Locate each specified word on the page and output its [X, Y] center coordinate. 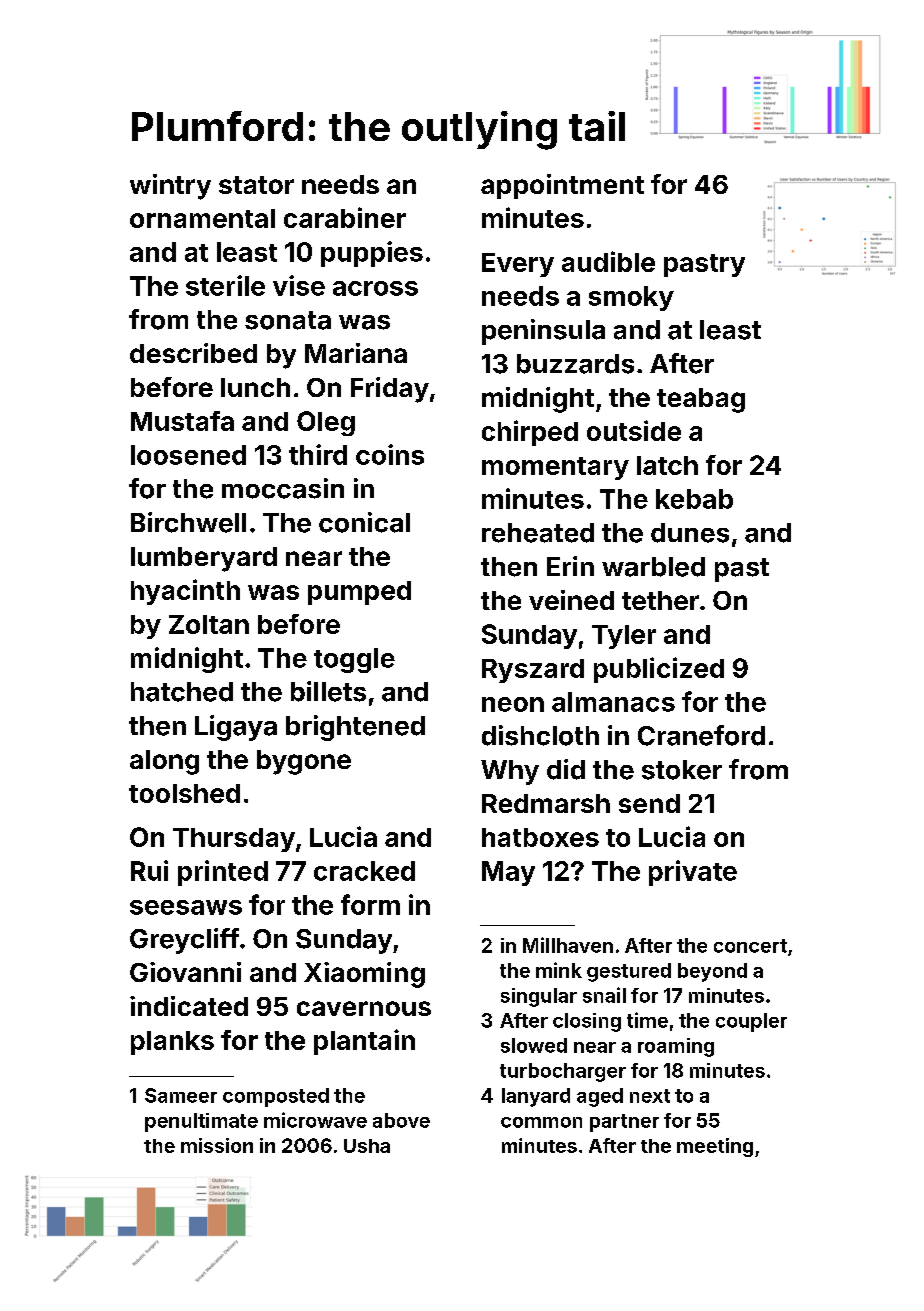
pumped [359, 593]
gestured [629, 972]
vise [299, 285]
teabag [701, 400]
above [401, 1120]
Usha [367, 1146]
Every [518, 265]
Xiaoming [364, 975]
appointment [562, 186]
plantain [364, 1042]
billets [328, 691]
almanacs [613, 702]
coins [390, 454]
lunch [255, 387]
